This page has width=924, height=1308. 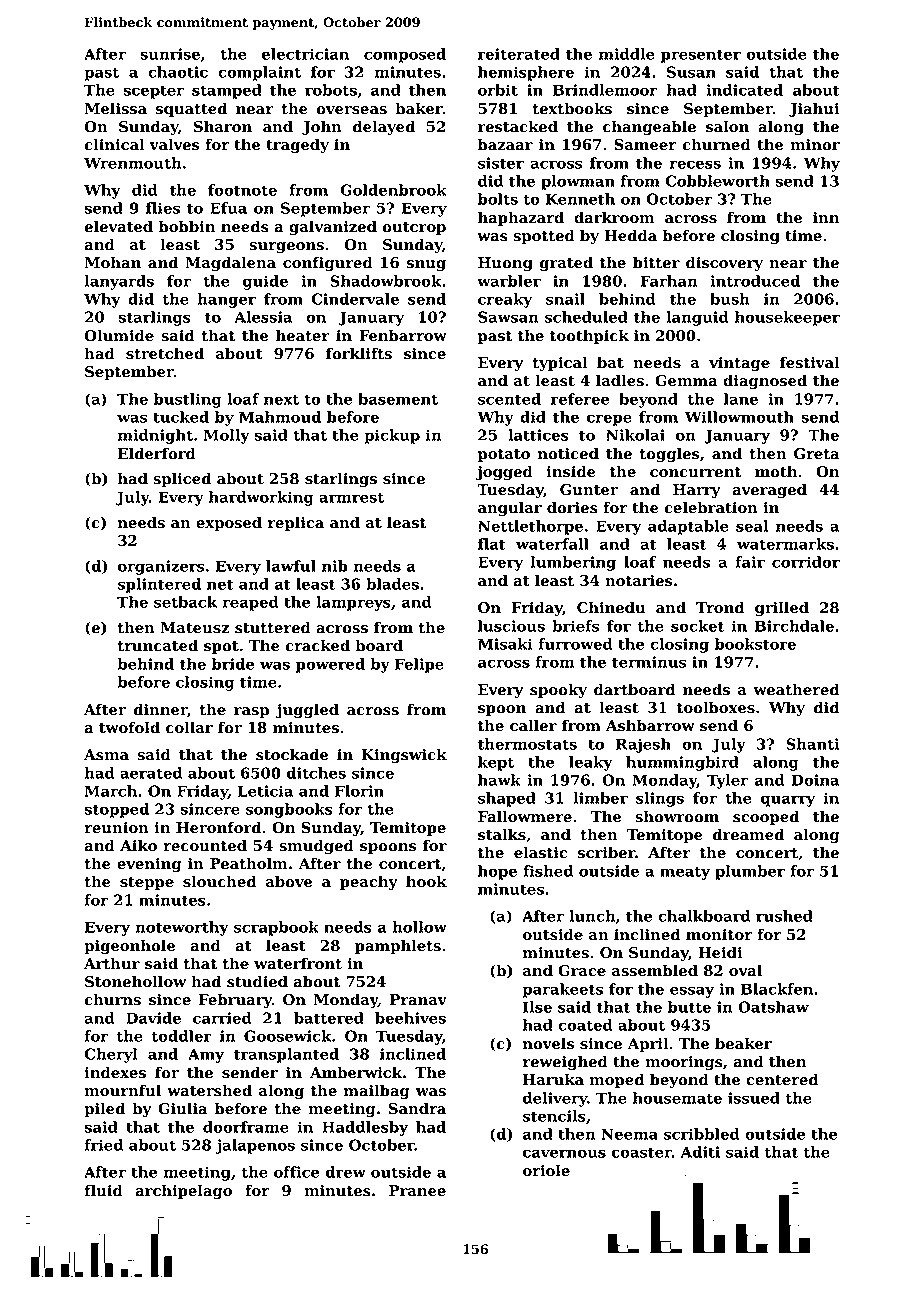 What do you see at coordinates (161, 567) in the page?
I see `organizers` at bounding box center [161, 567].
